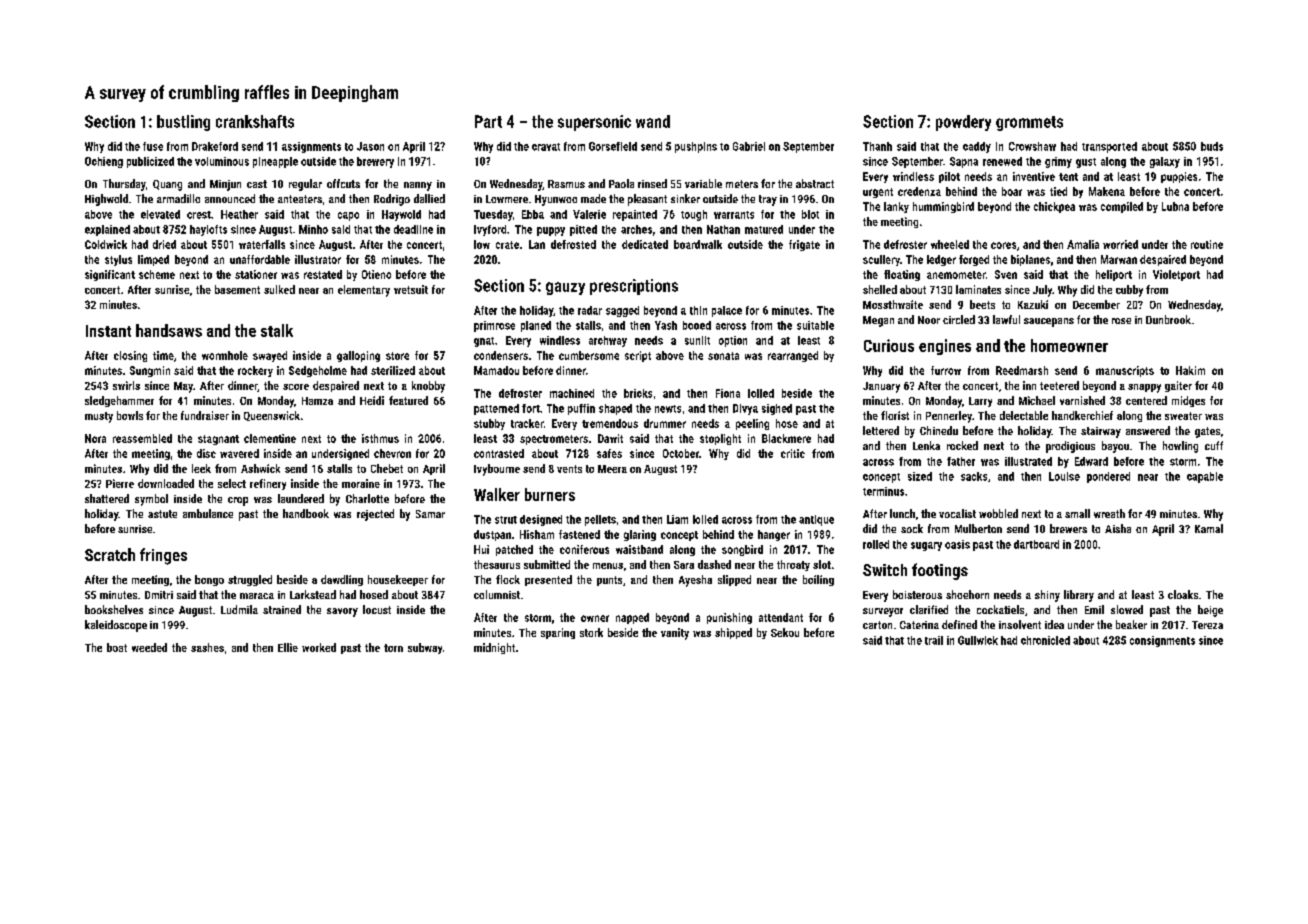 The height and width of the image is (924, 1308). Describe the element at coordinates (934, 640) in the image. I see `trail` at that location.
